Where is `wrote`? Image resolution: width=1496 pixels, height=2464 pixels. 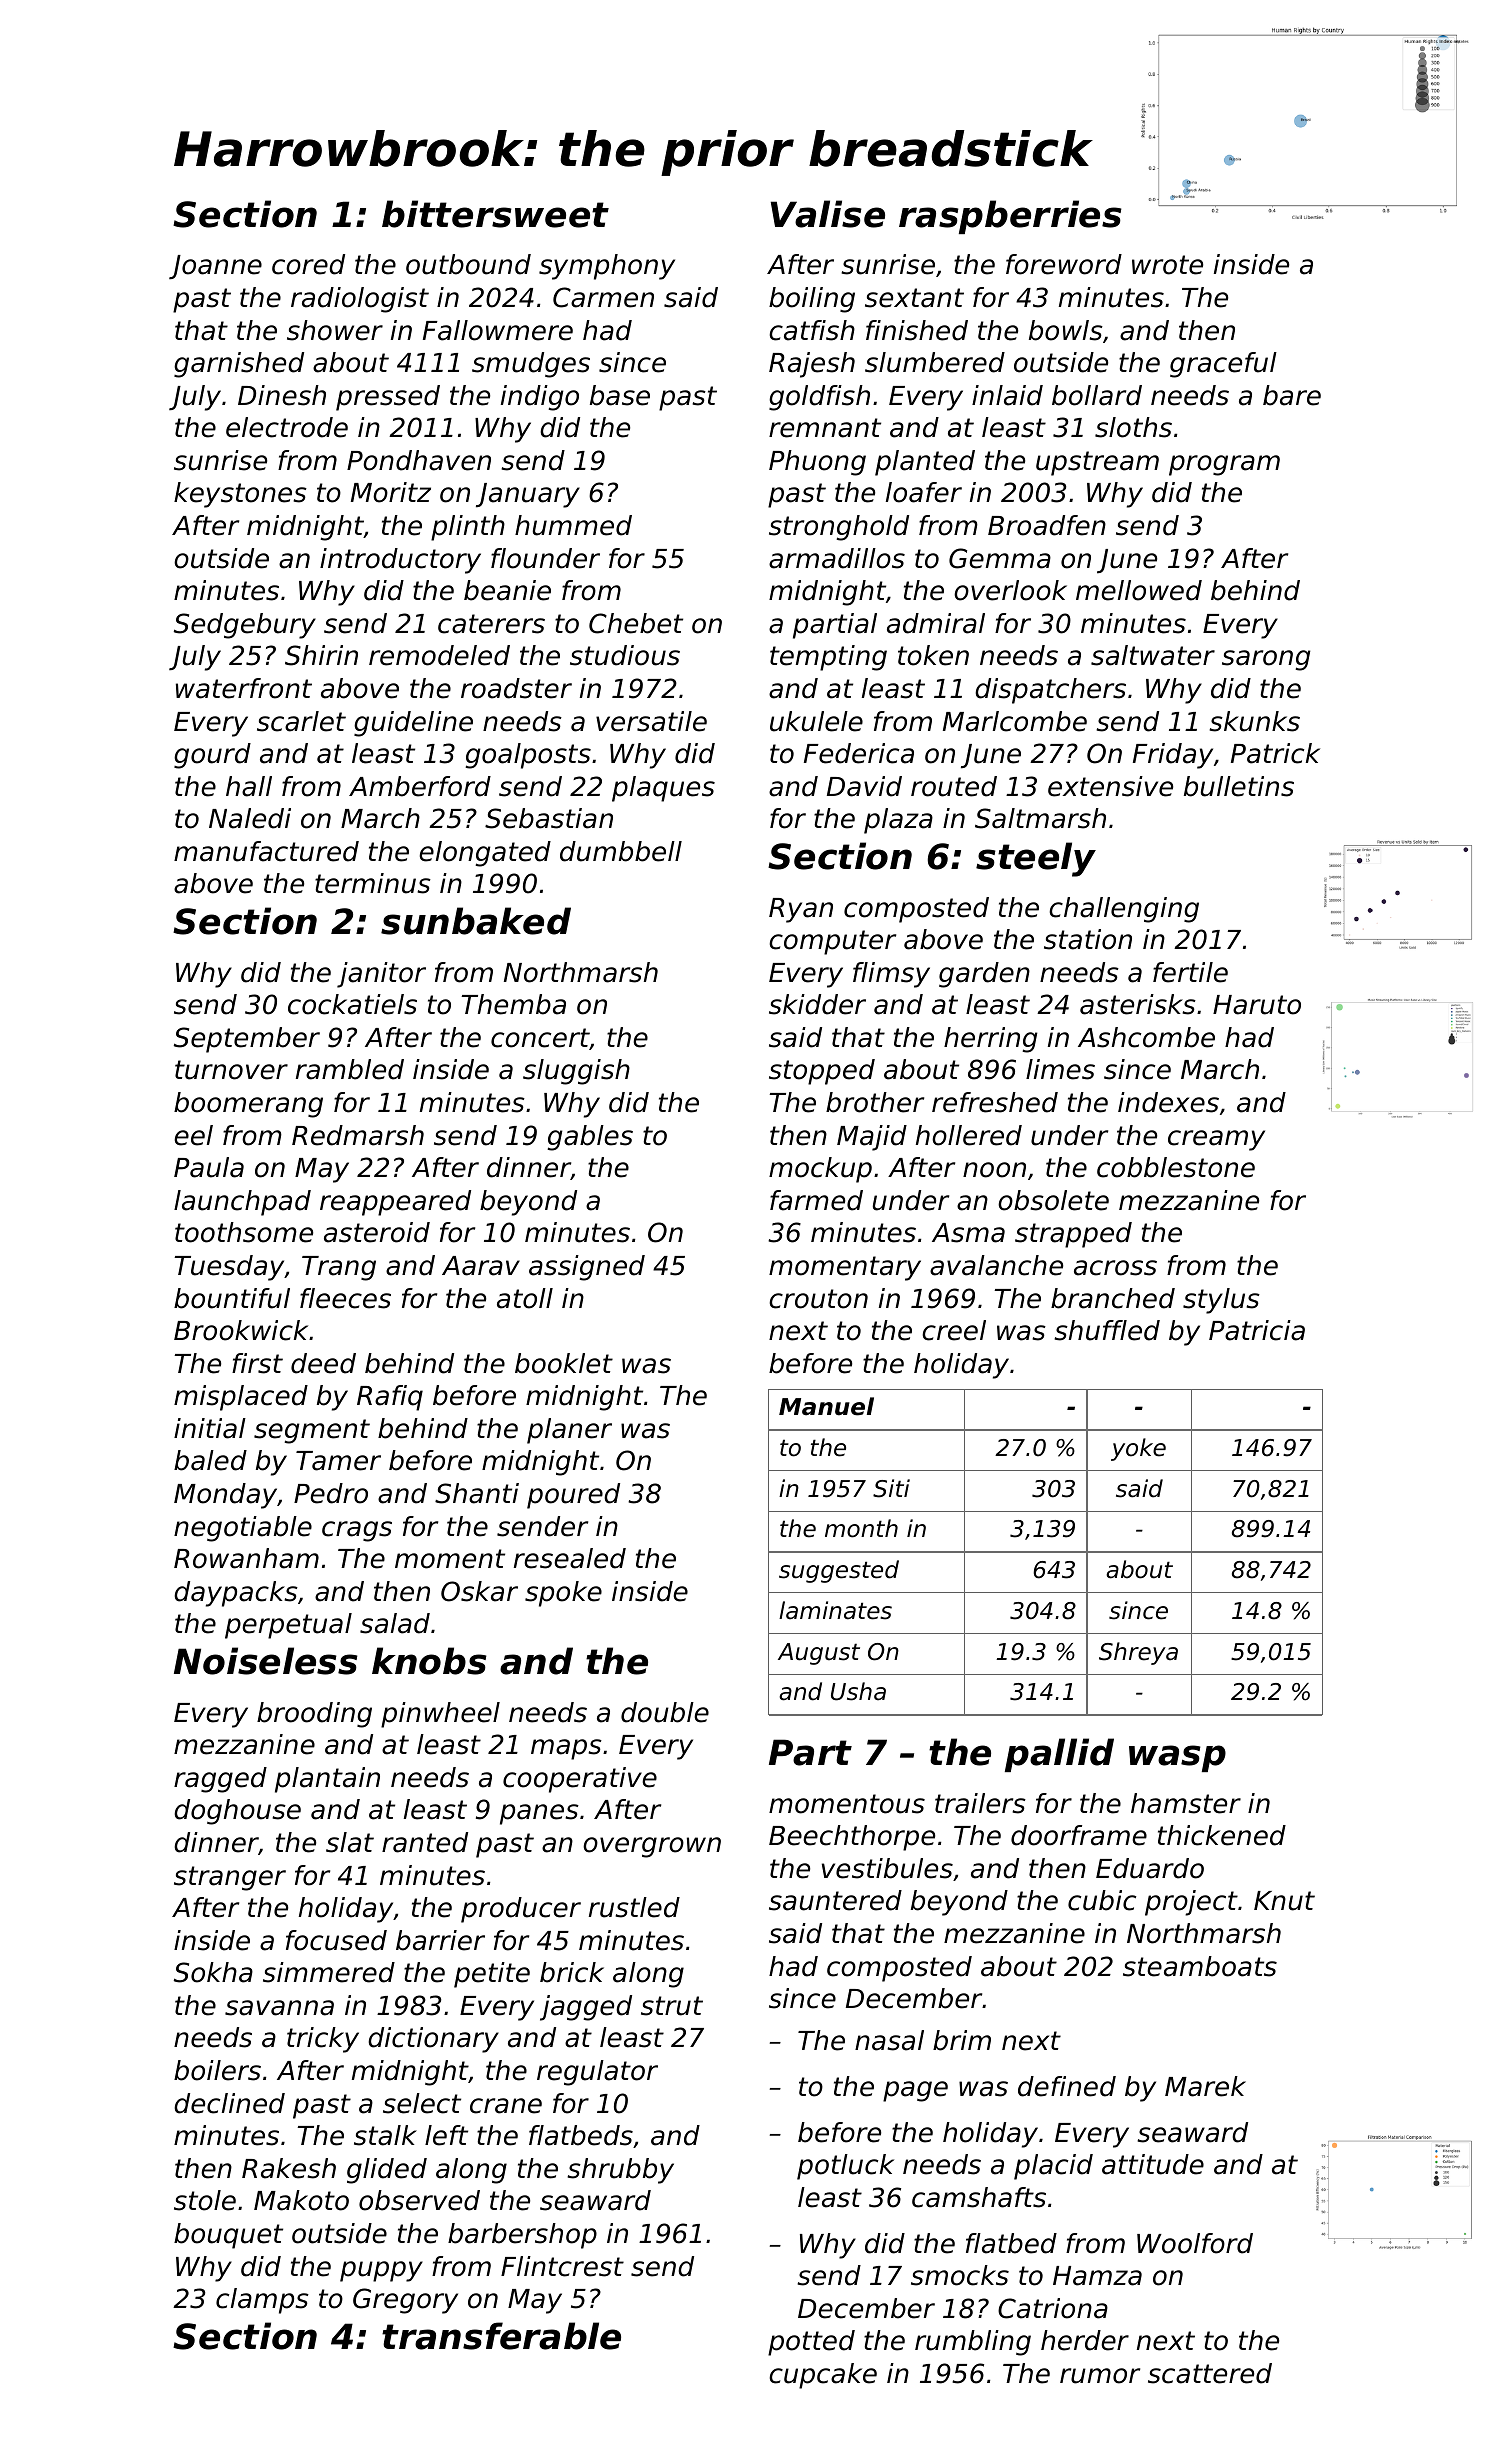
wrote is located at coordinates (1167, 265).
